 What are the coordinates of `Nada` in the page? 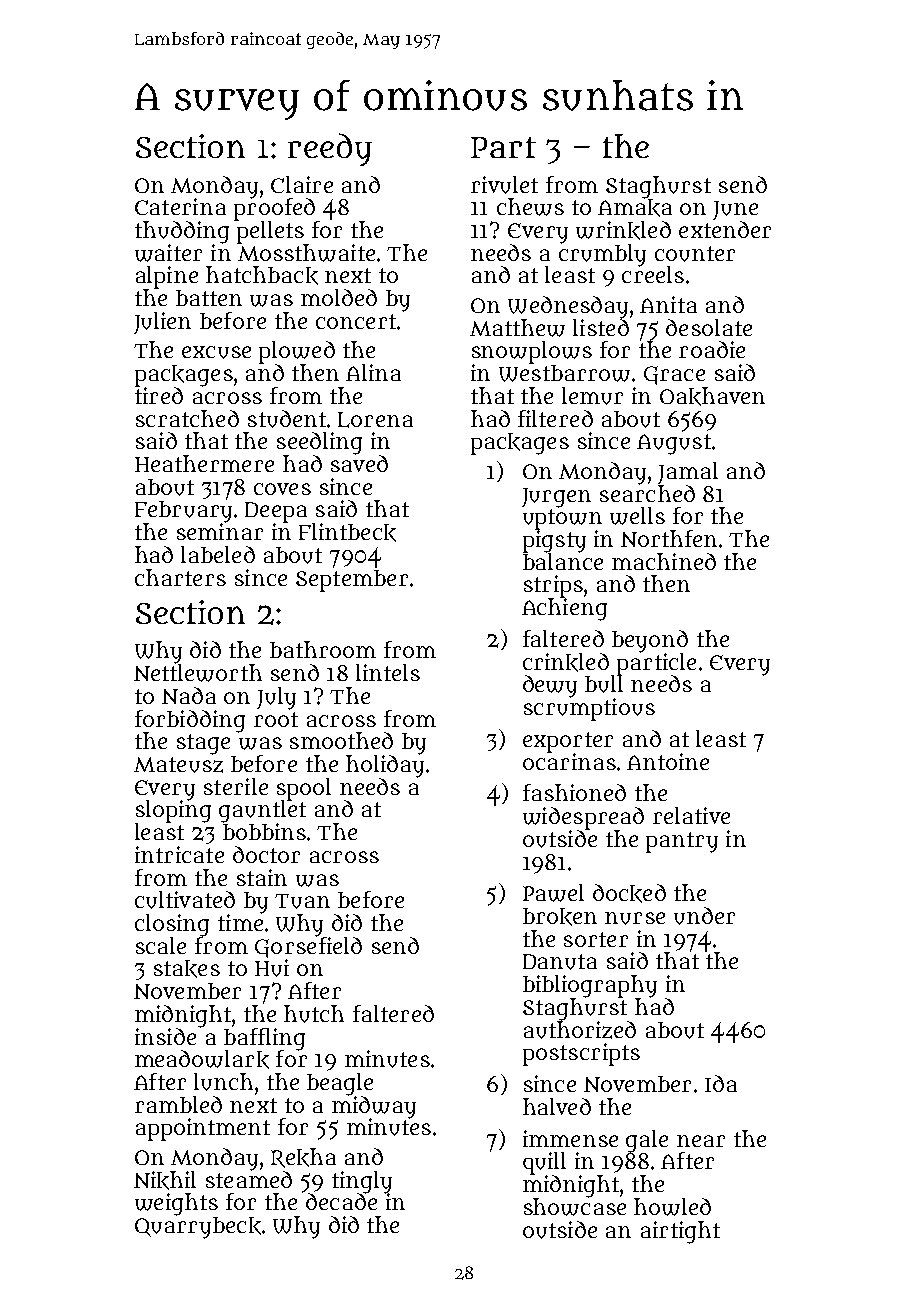 It's located at (189, 695).
